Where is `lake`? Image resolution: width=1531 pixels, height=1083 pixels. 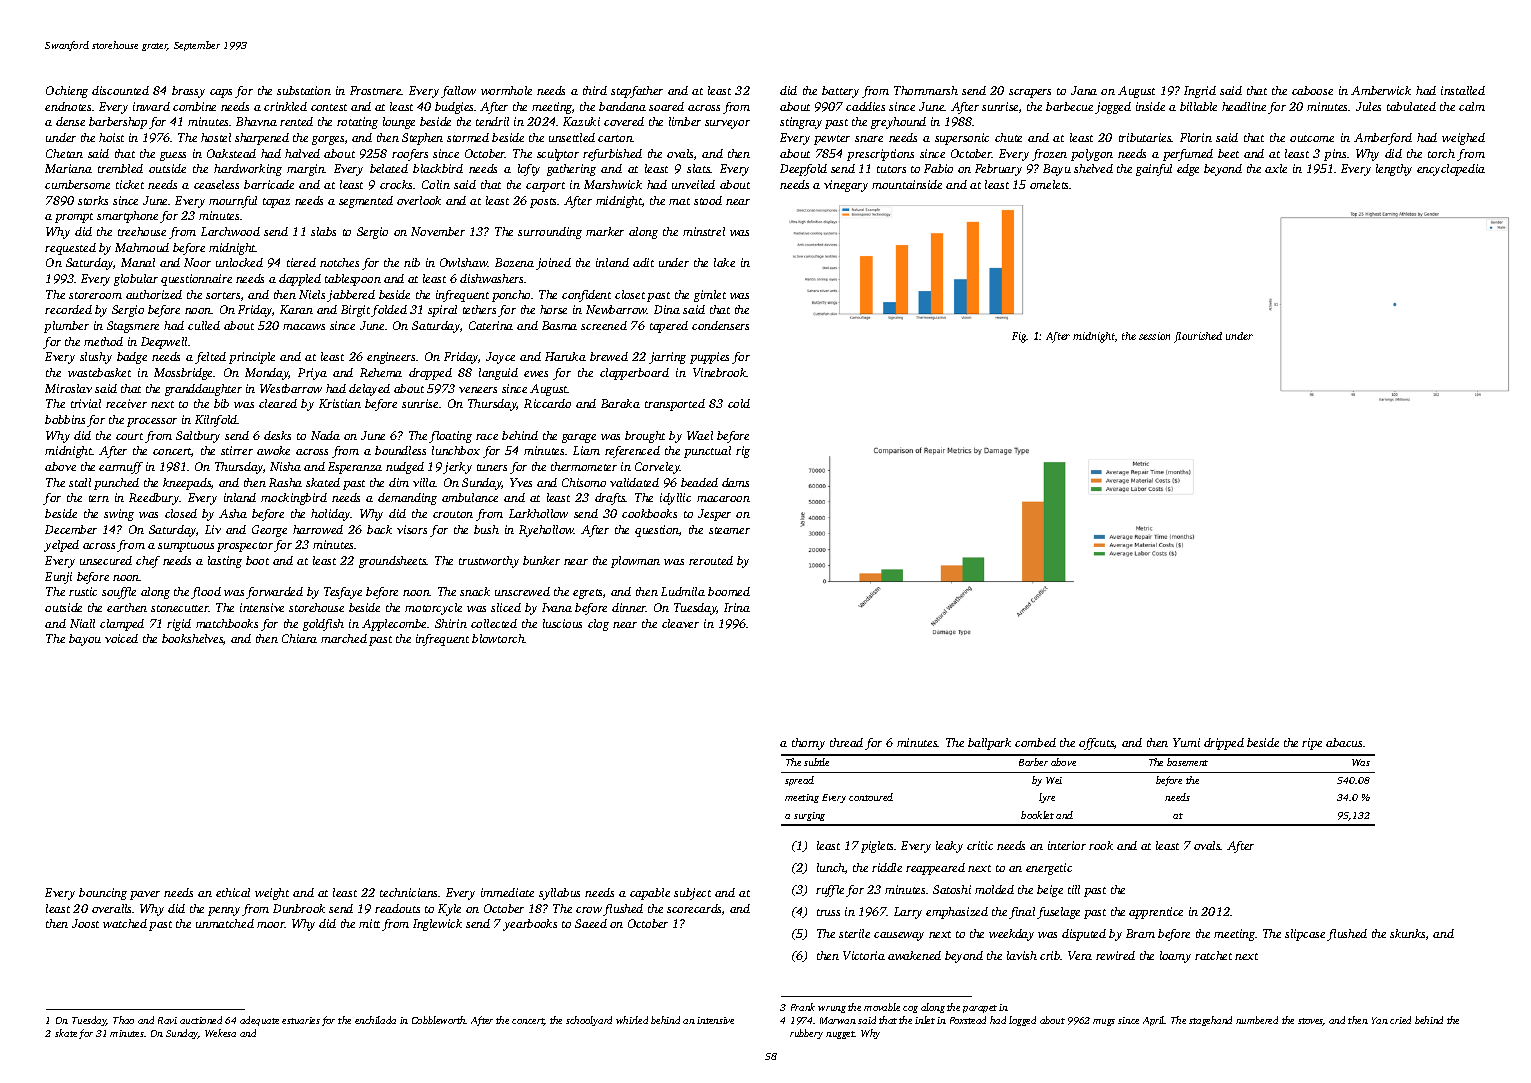
lake is located at coordinates (724, 262).
